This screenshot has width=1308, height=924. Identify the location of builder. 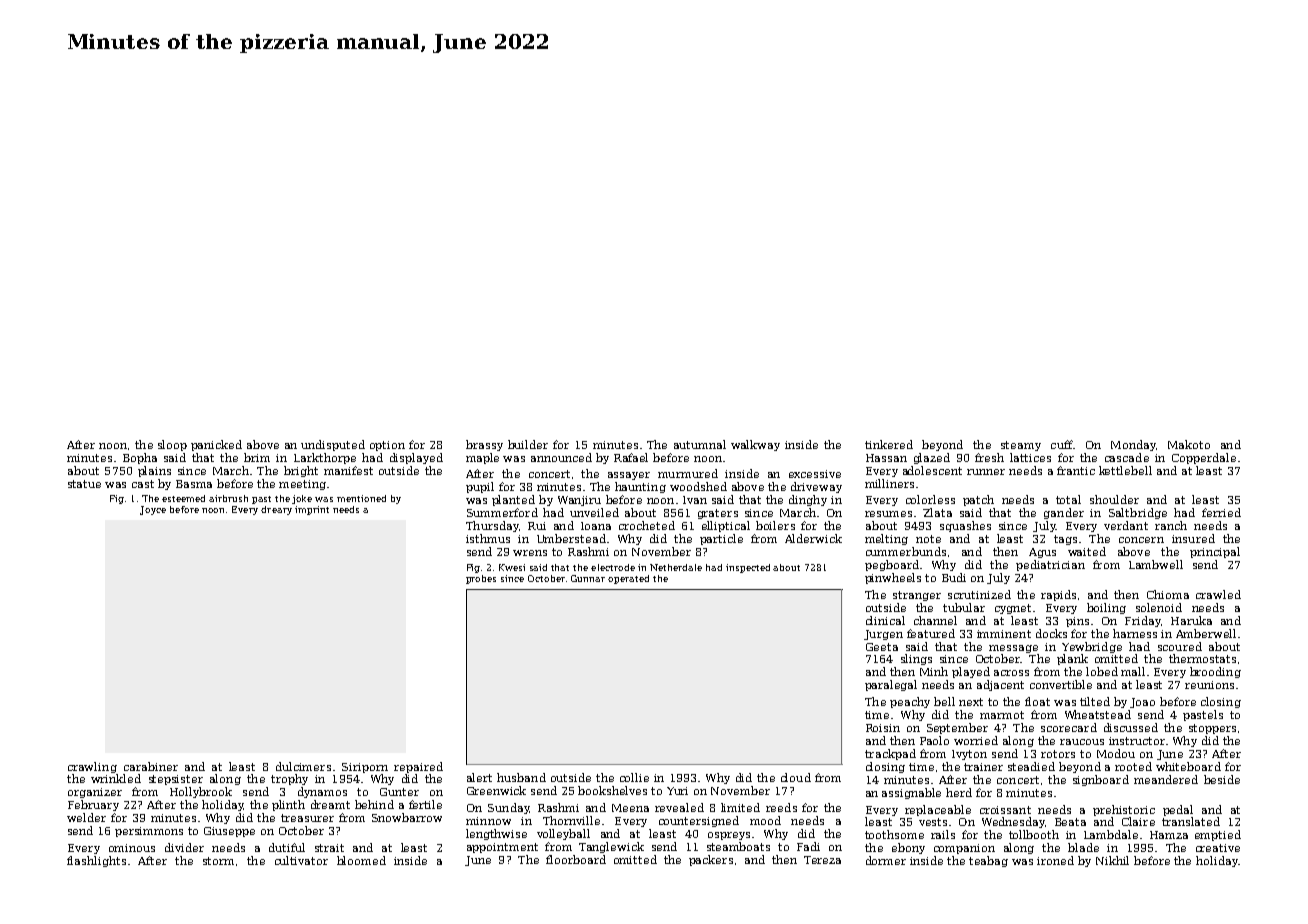
(528, 444).
